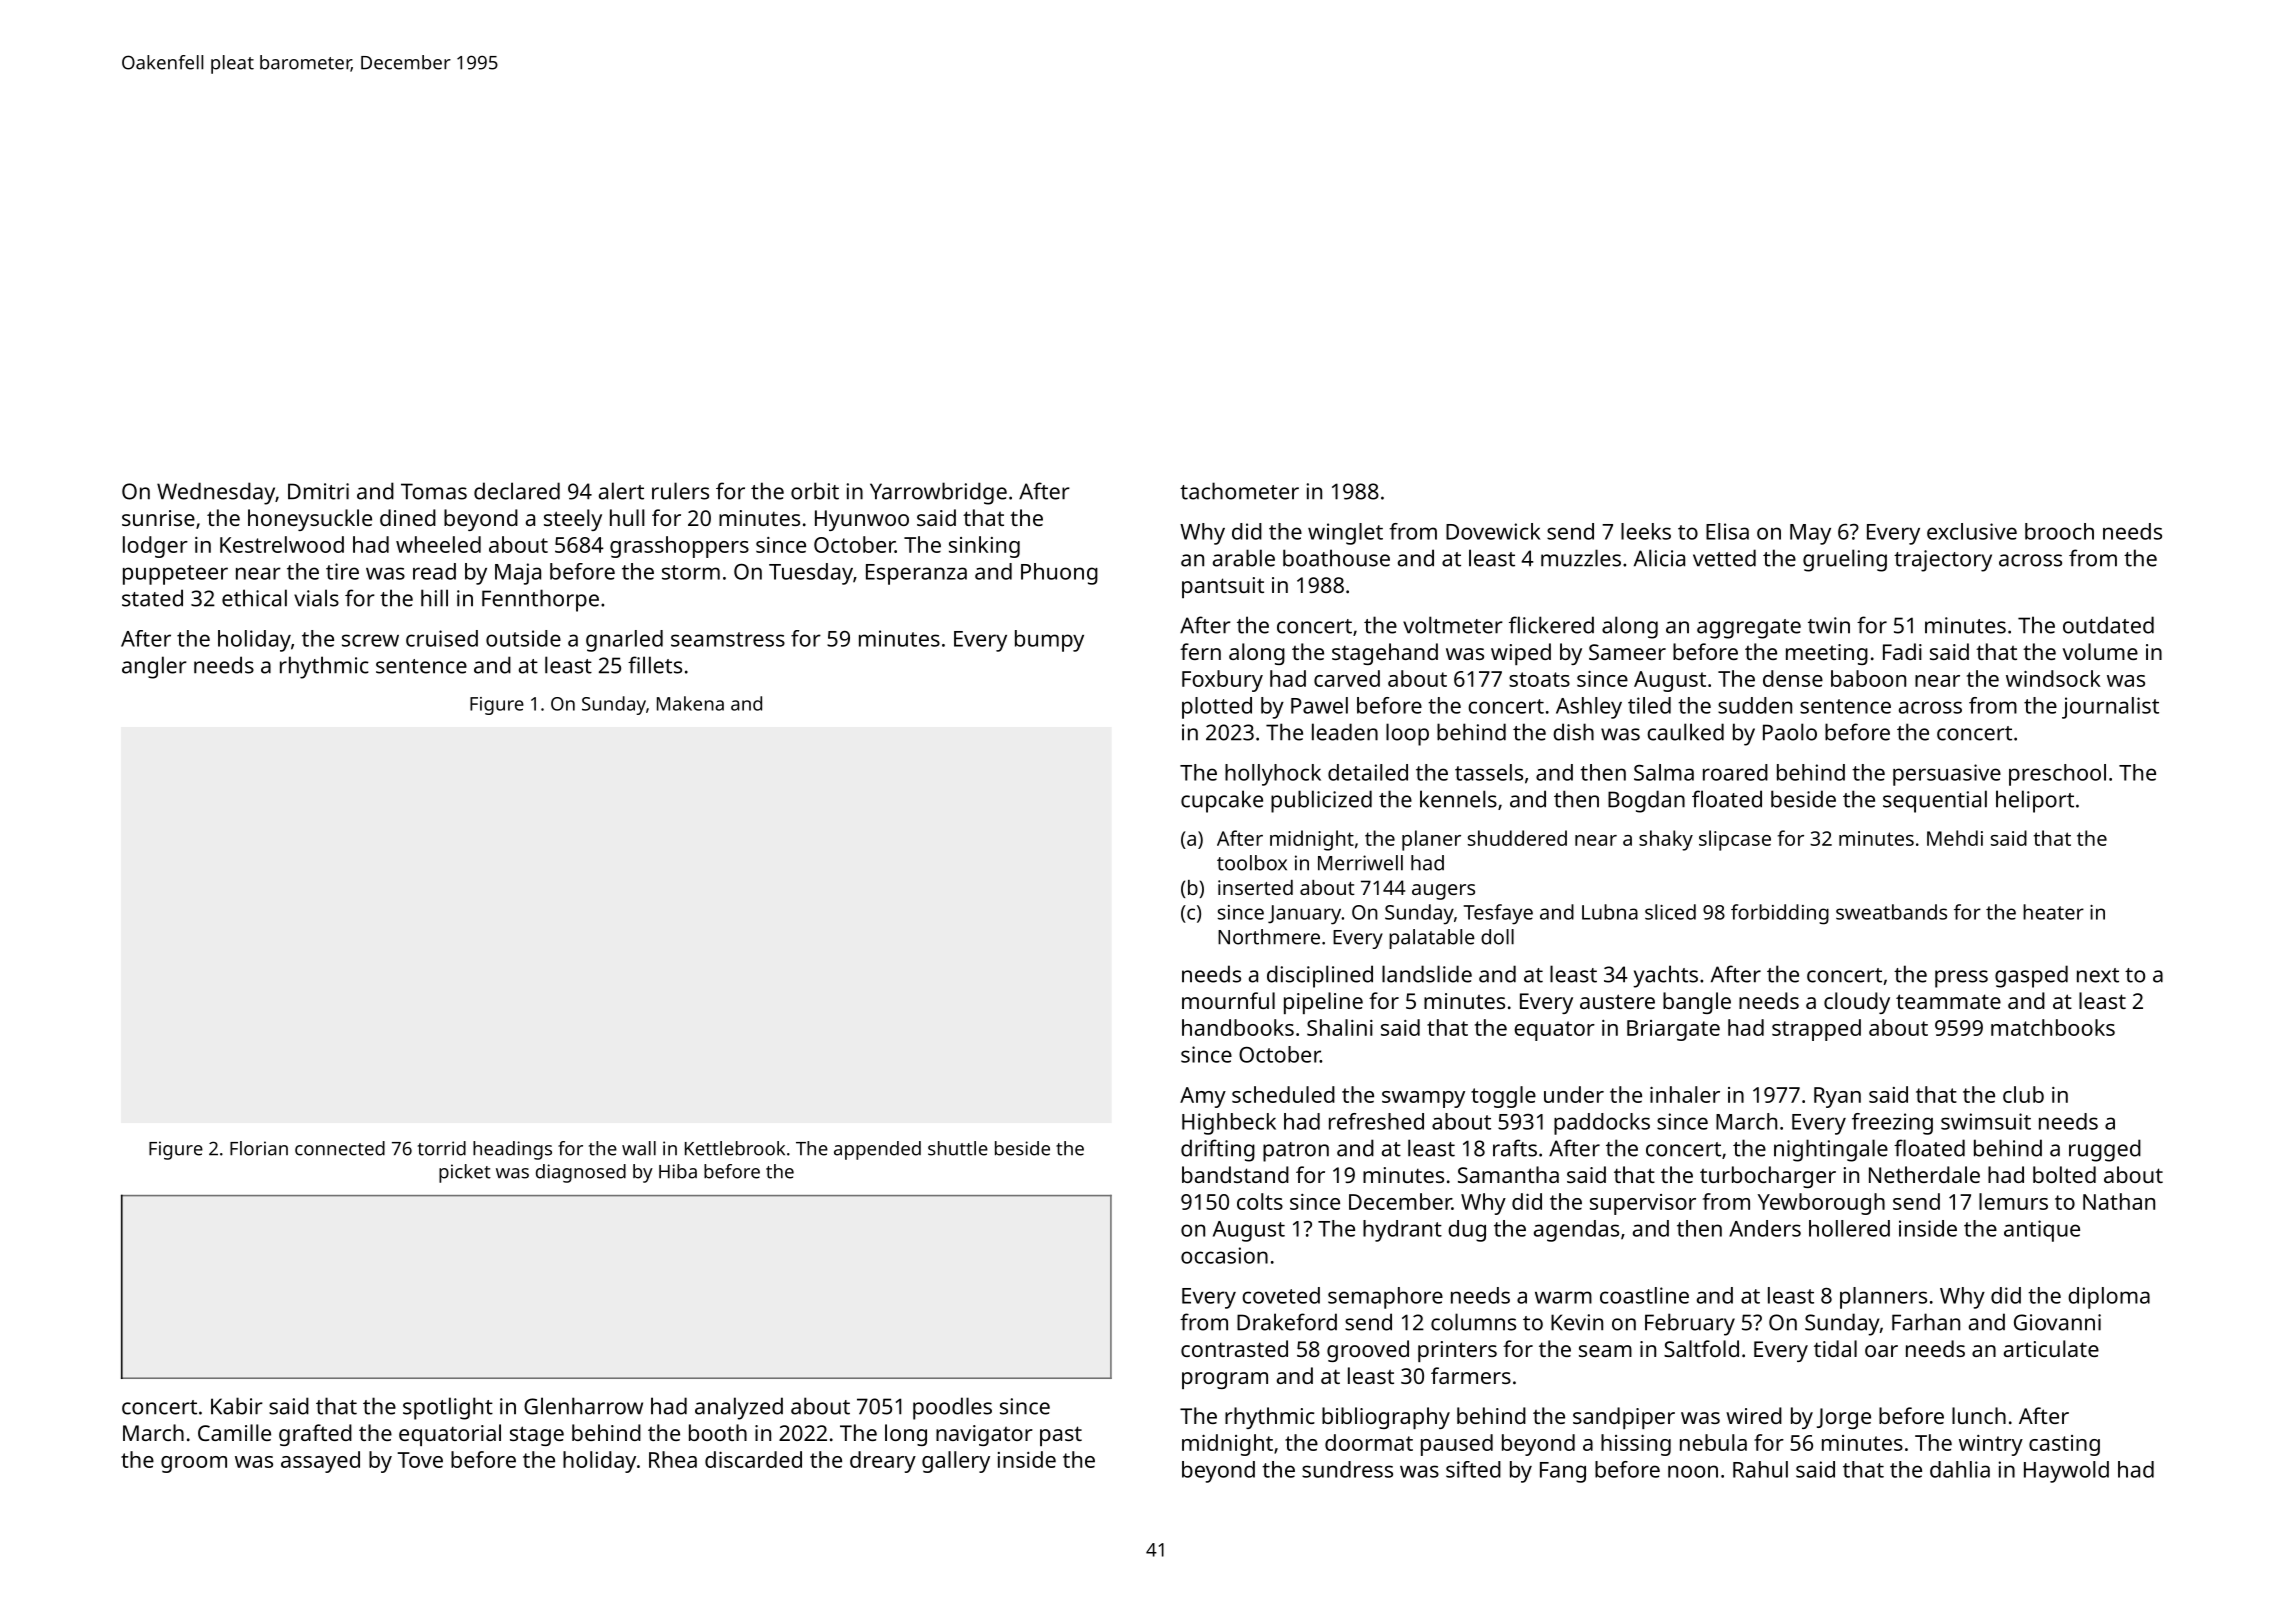 The image size is (2292, 1620). I want to click on cloudy, so click(1857, 1003).
